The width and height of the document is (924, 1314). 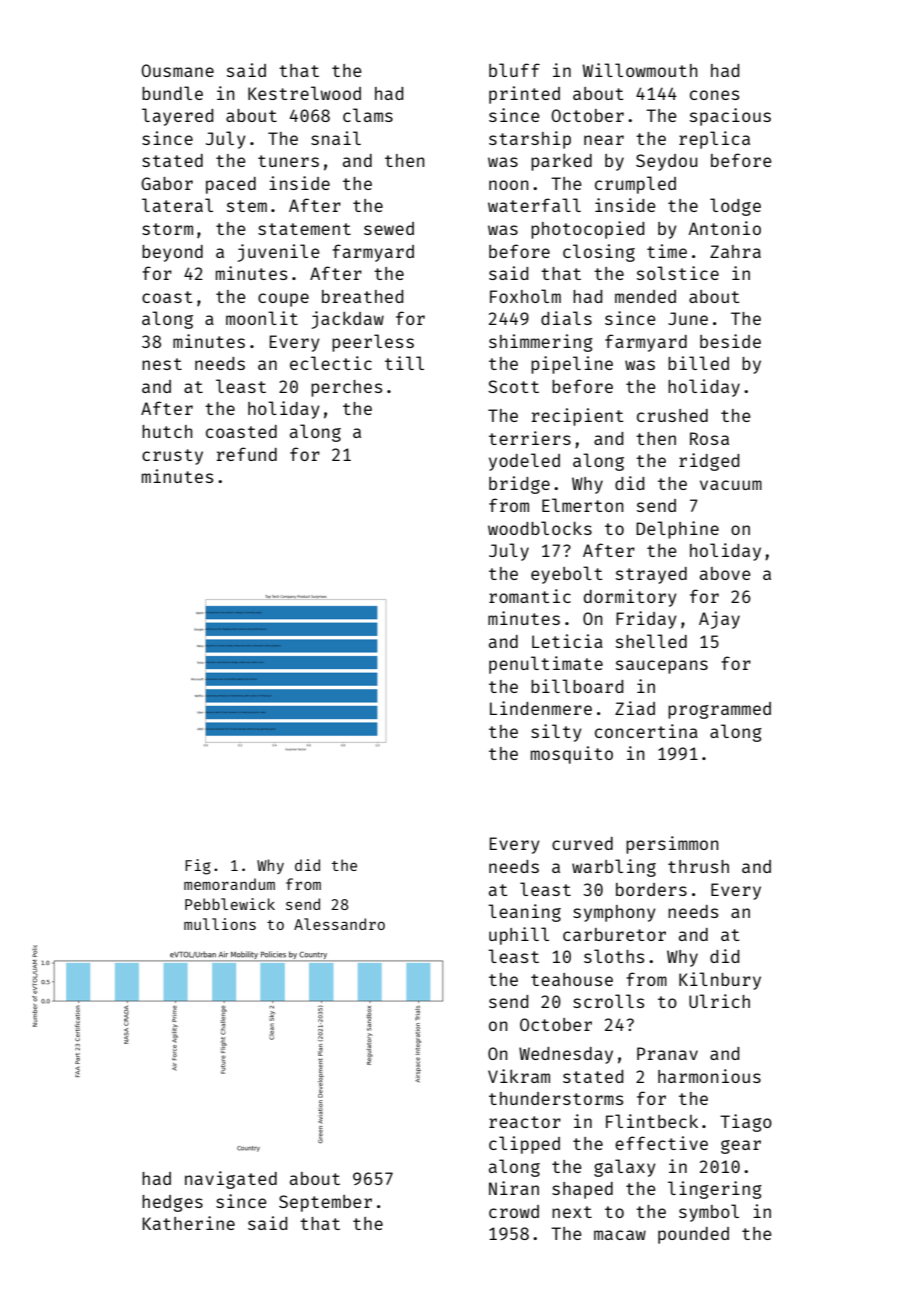 What do you see at coordinates (530, 596) in the document?
I see `romantic` at bounding box center [530, 596].
